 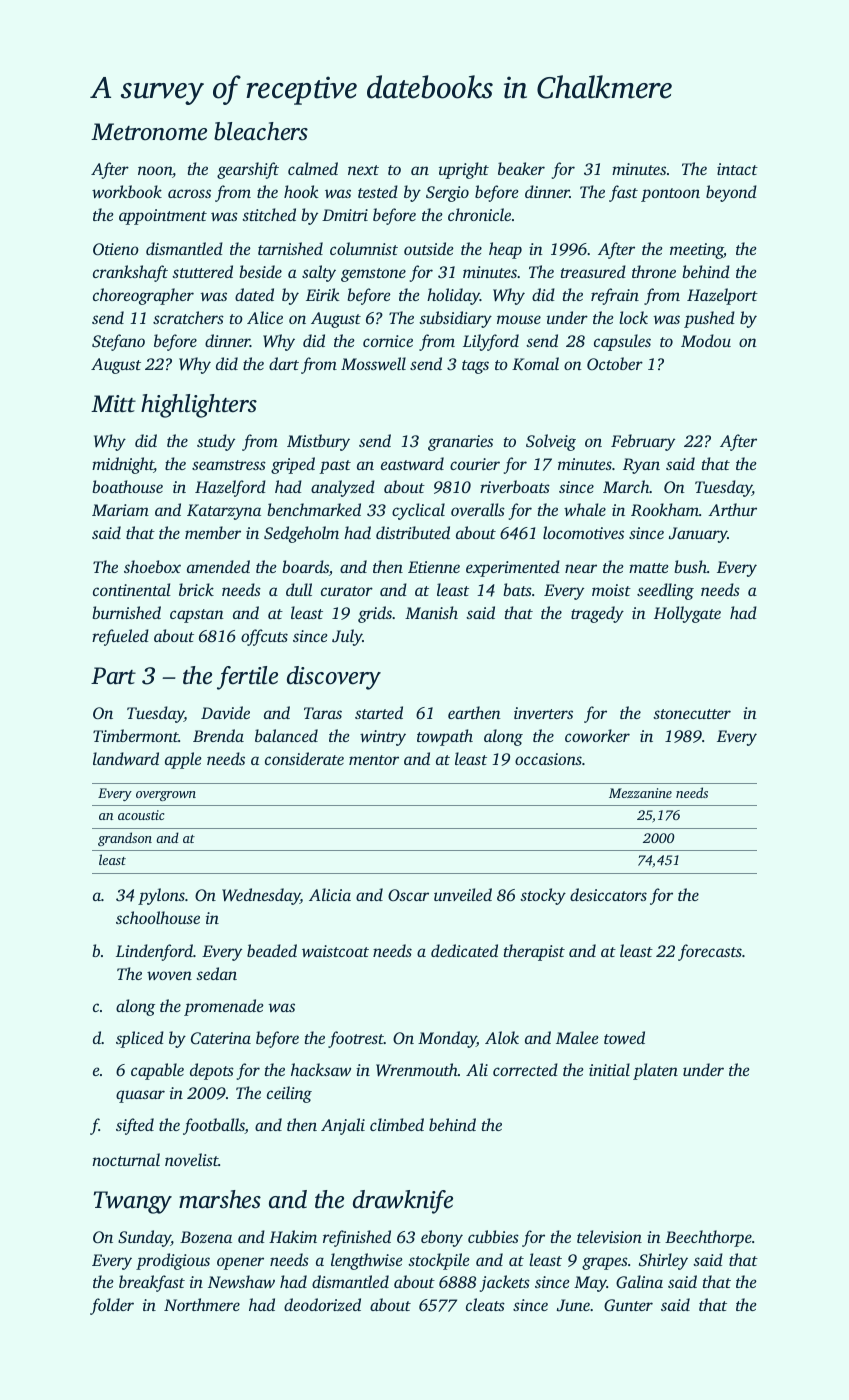 What do you see at coordinates (521, 168) in the document?
I see `beaker` at bounding box center [521, 168].
